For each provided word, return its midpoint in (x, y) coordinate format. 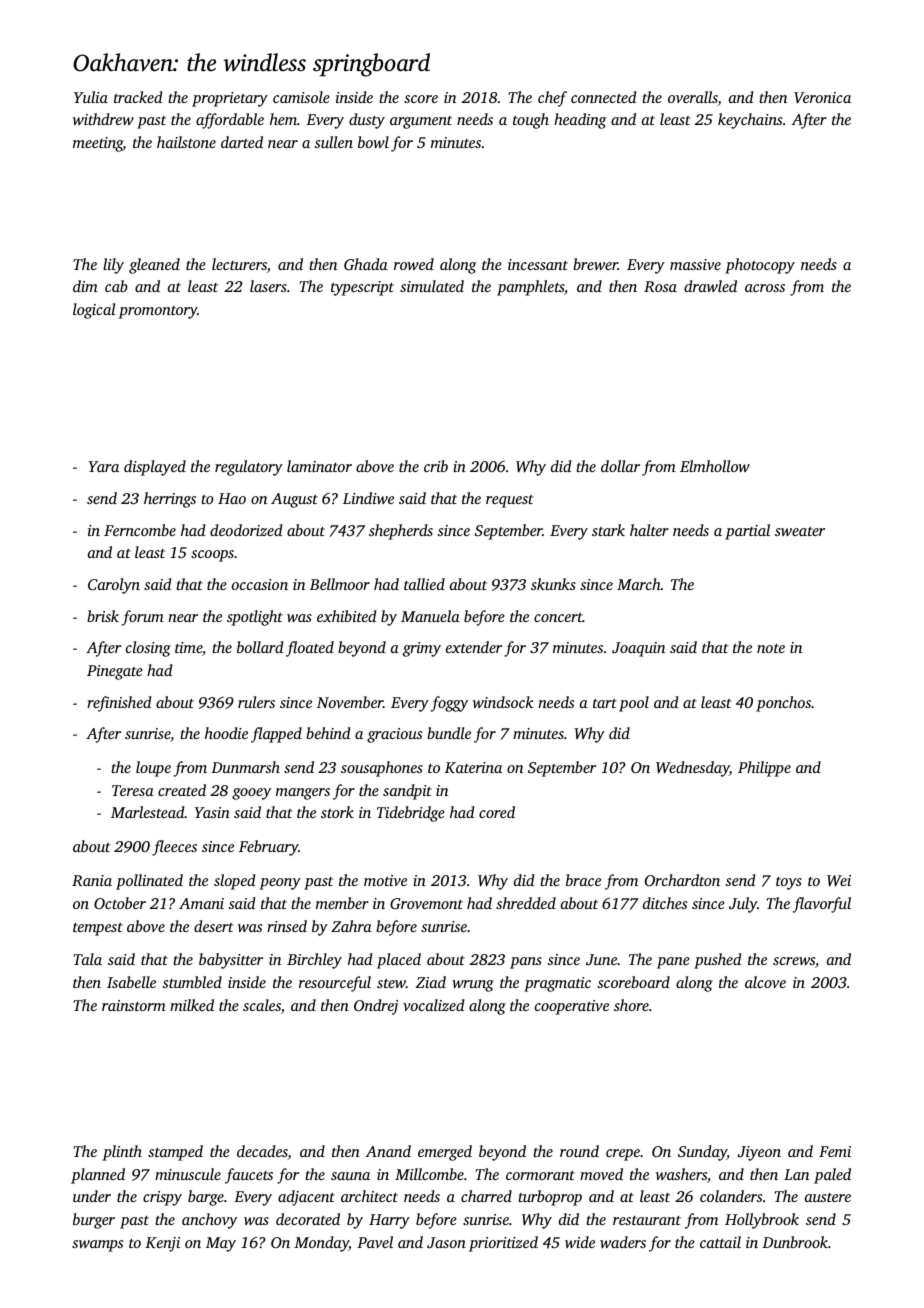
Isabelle (131, 982)
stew (391, 983)
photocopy (760, 266)
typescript (362, 288)
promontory (158, 312)
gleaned (154, 266)
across (765, 288)
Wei (839, 881)
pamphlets (530, 288)
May (221, 1244)
